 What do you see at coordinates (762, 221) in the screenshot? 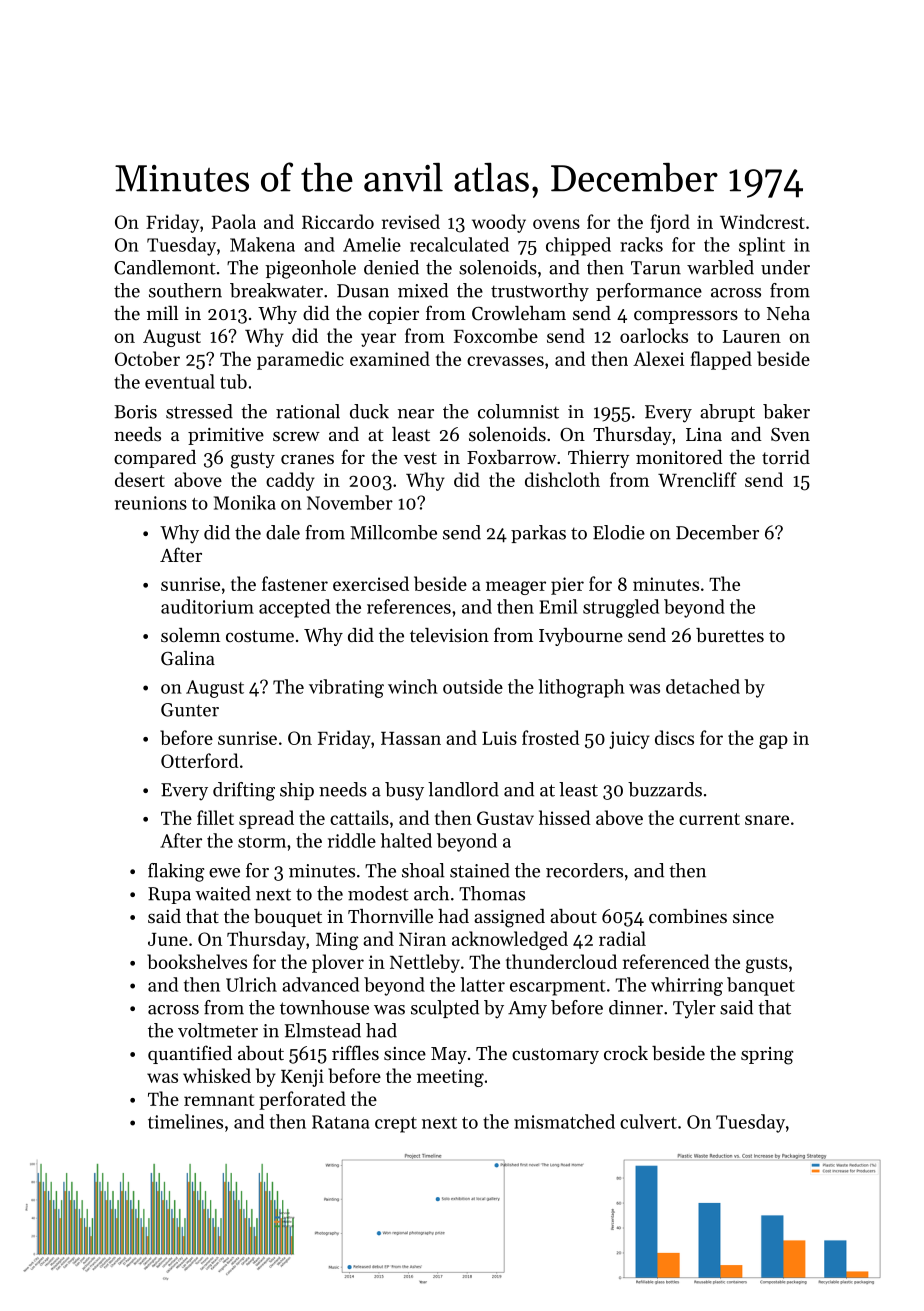
I see `Windcrest` at bounding box center [762, 221].
